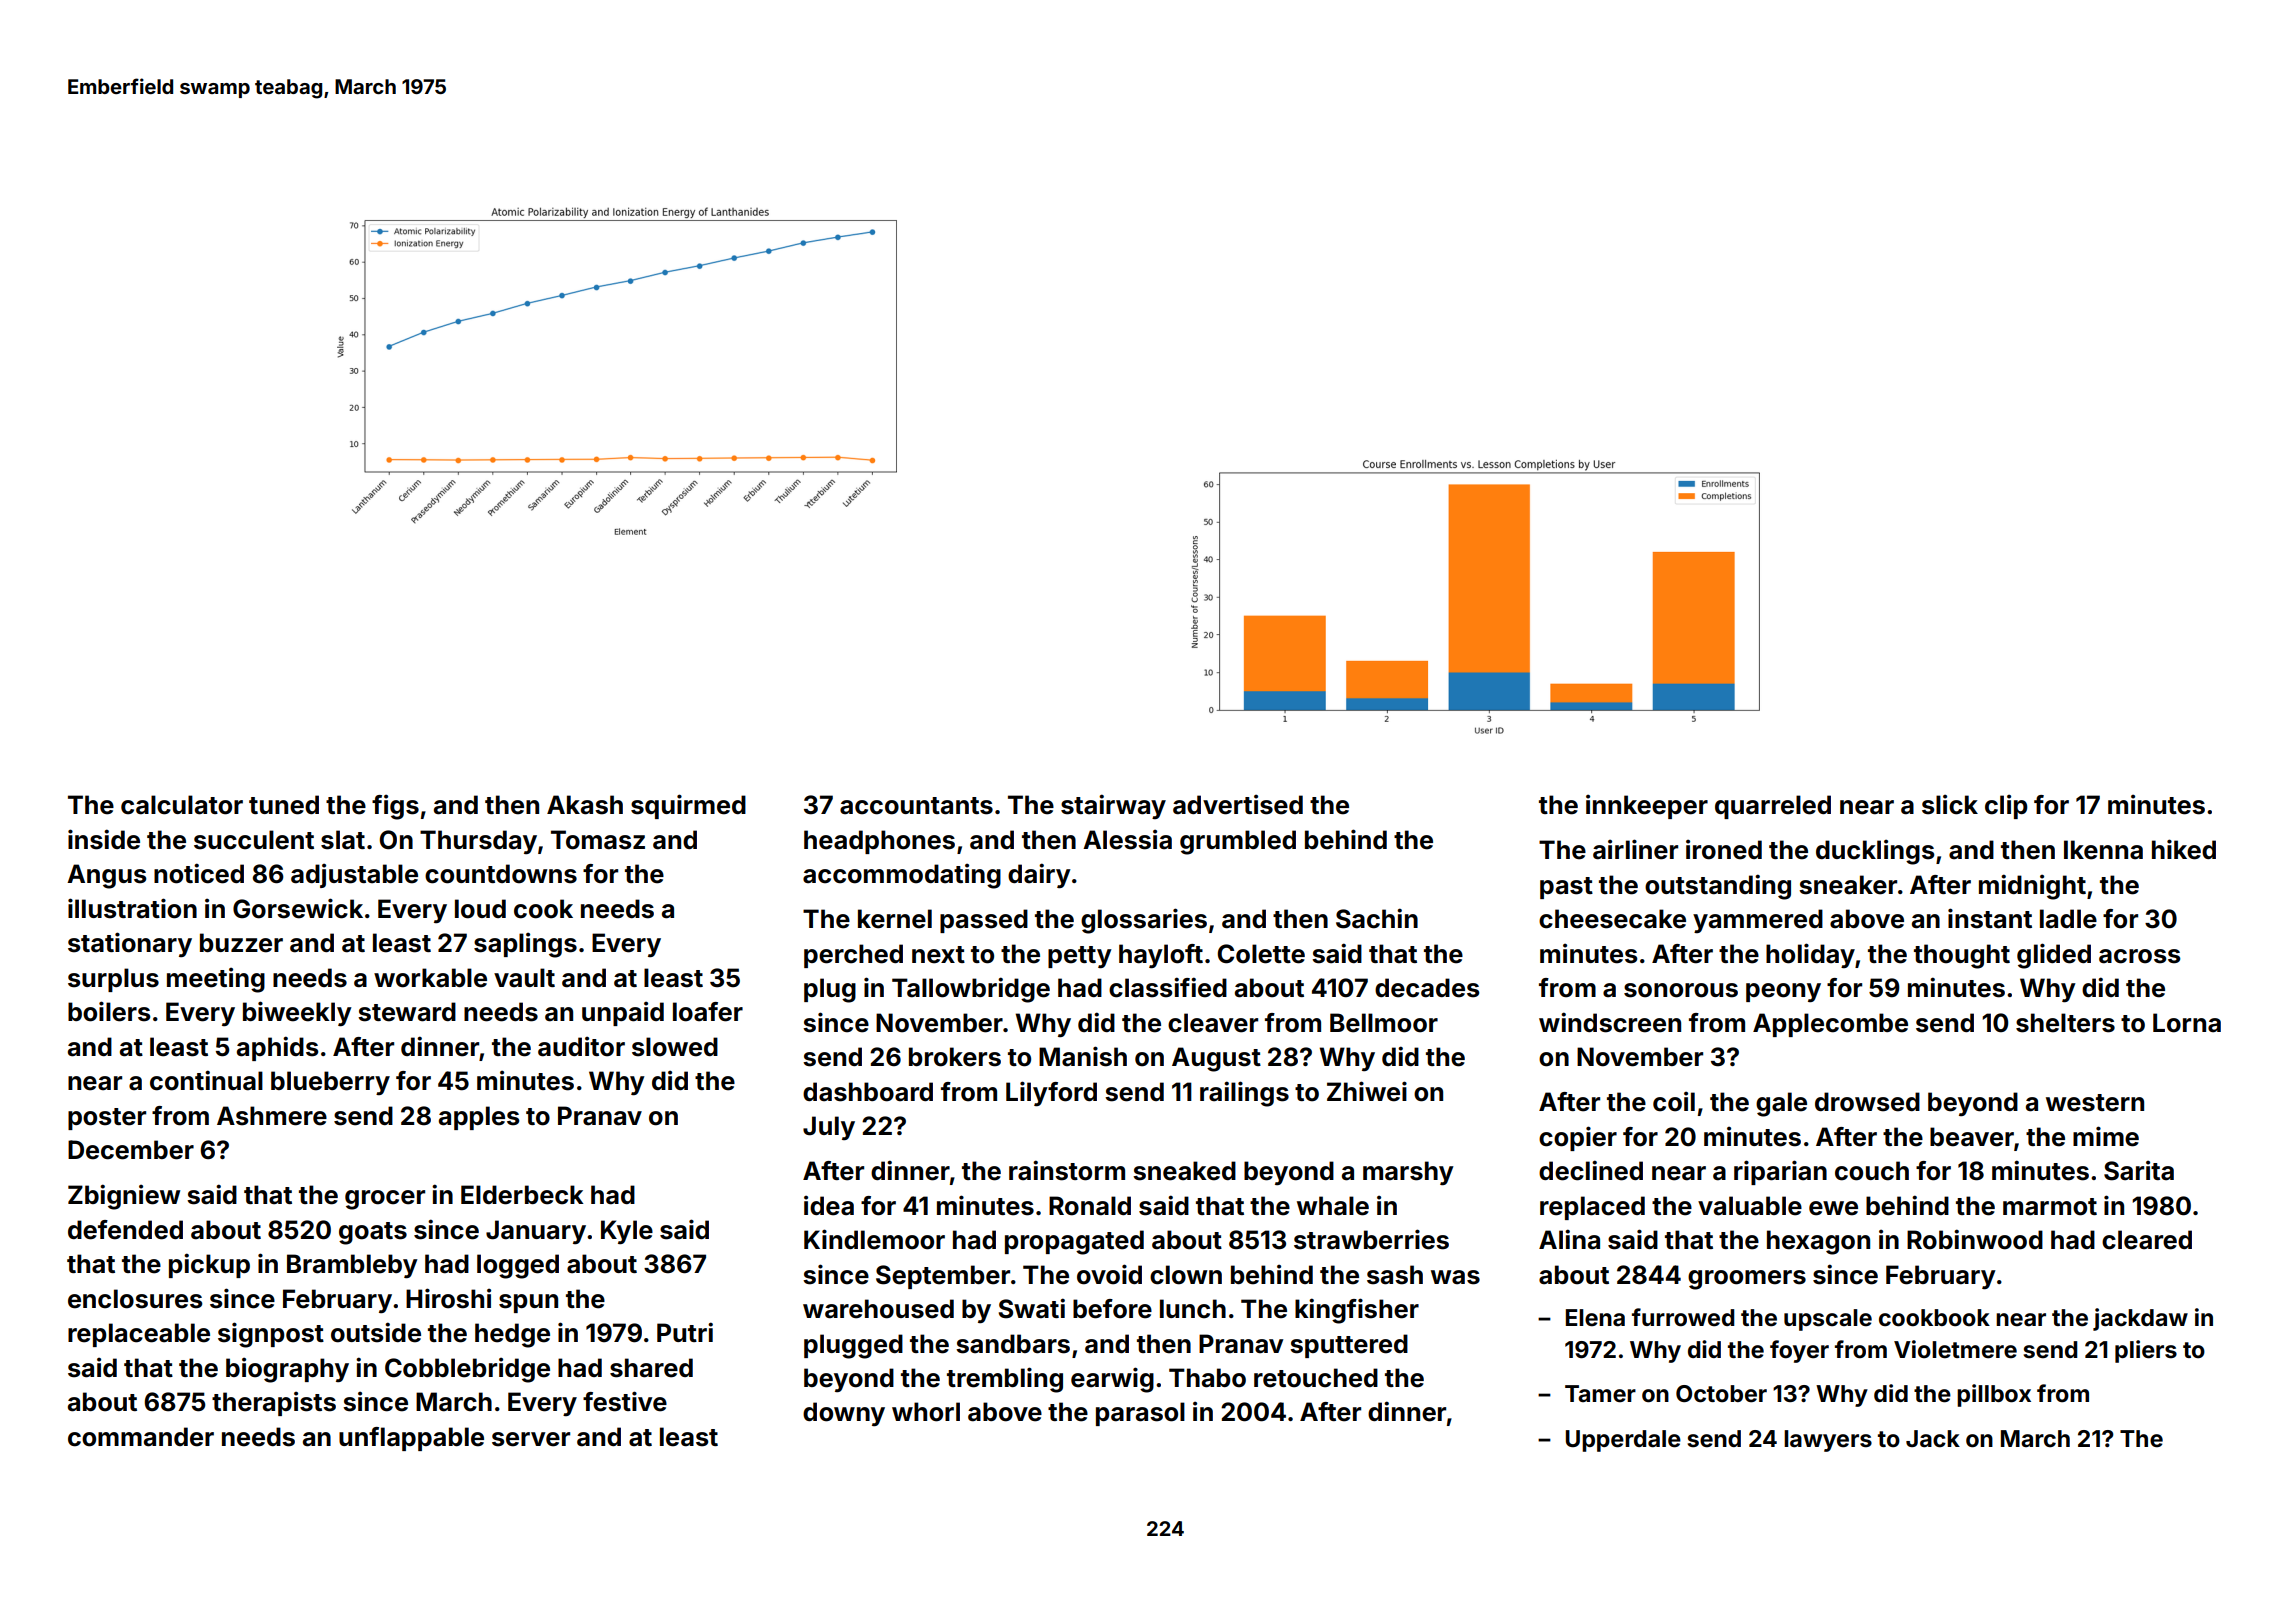  Describe the element at coordinates (106, 876) in the page. I see `Angus` at that location.
